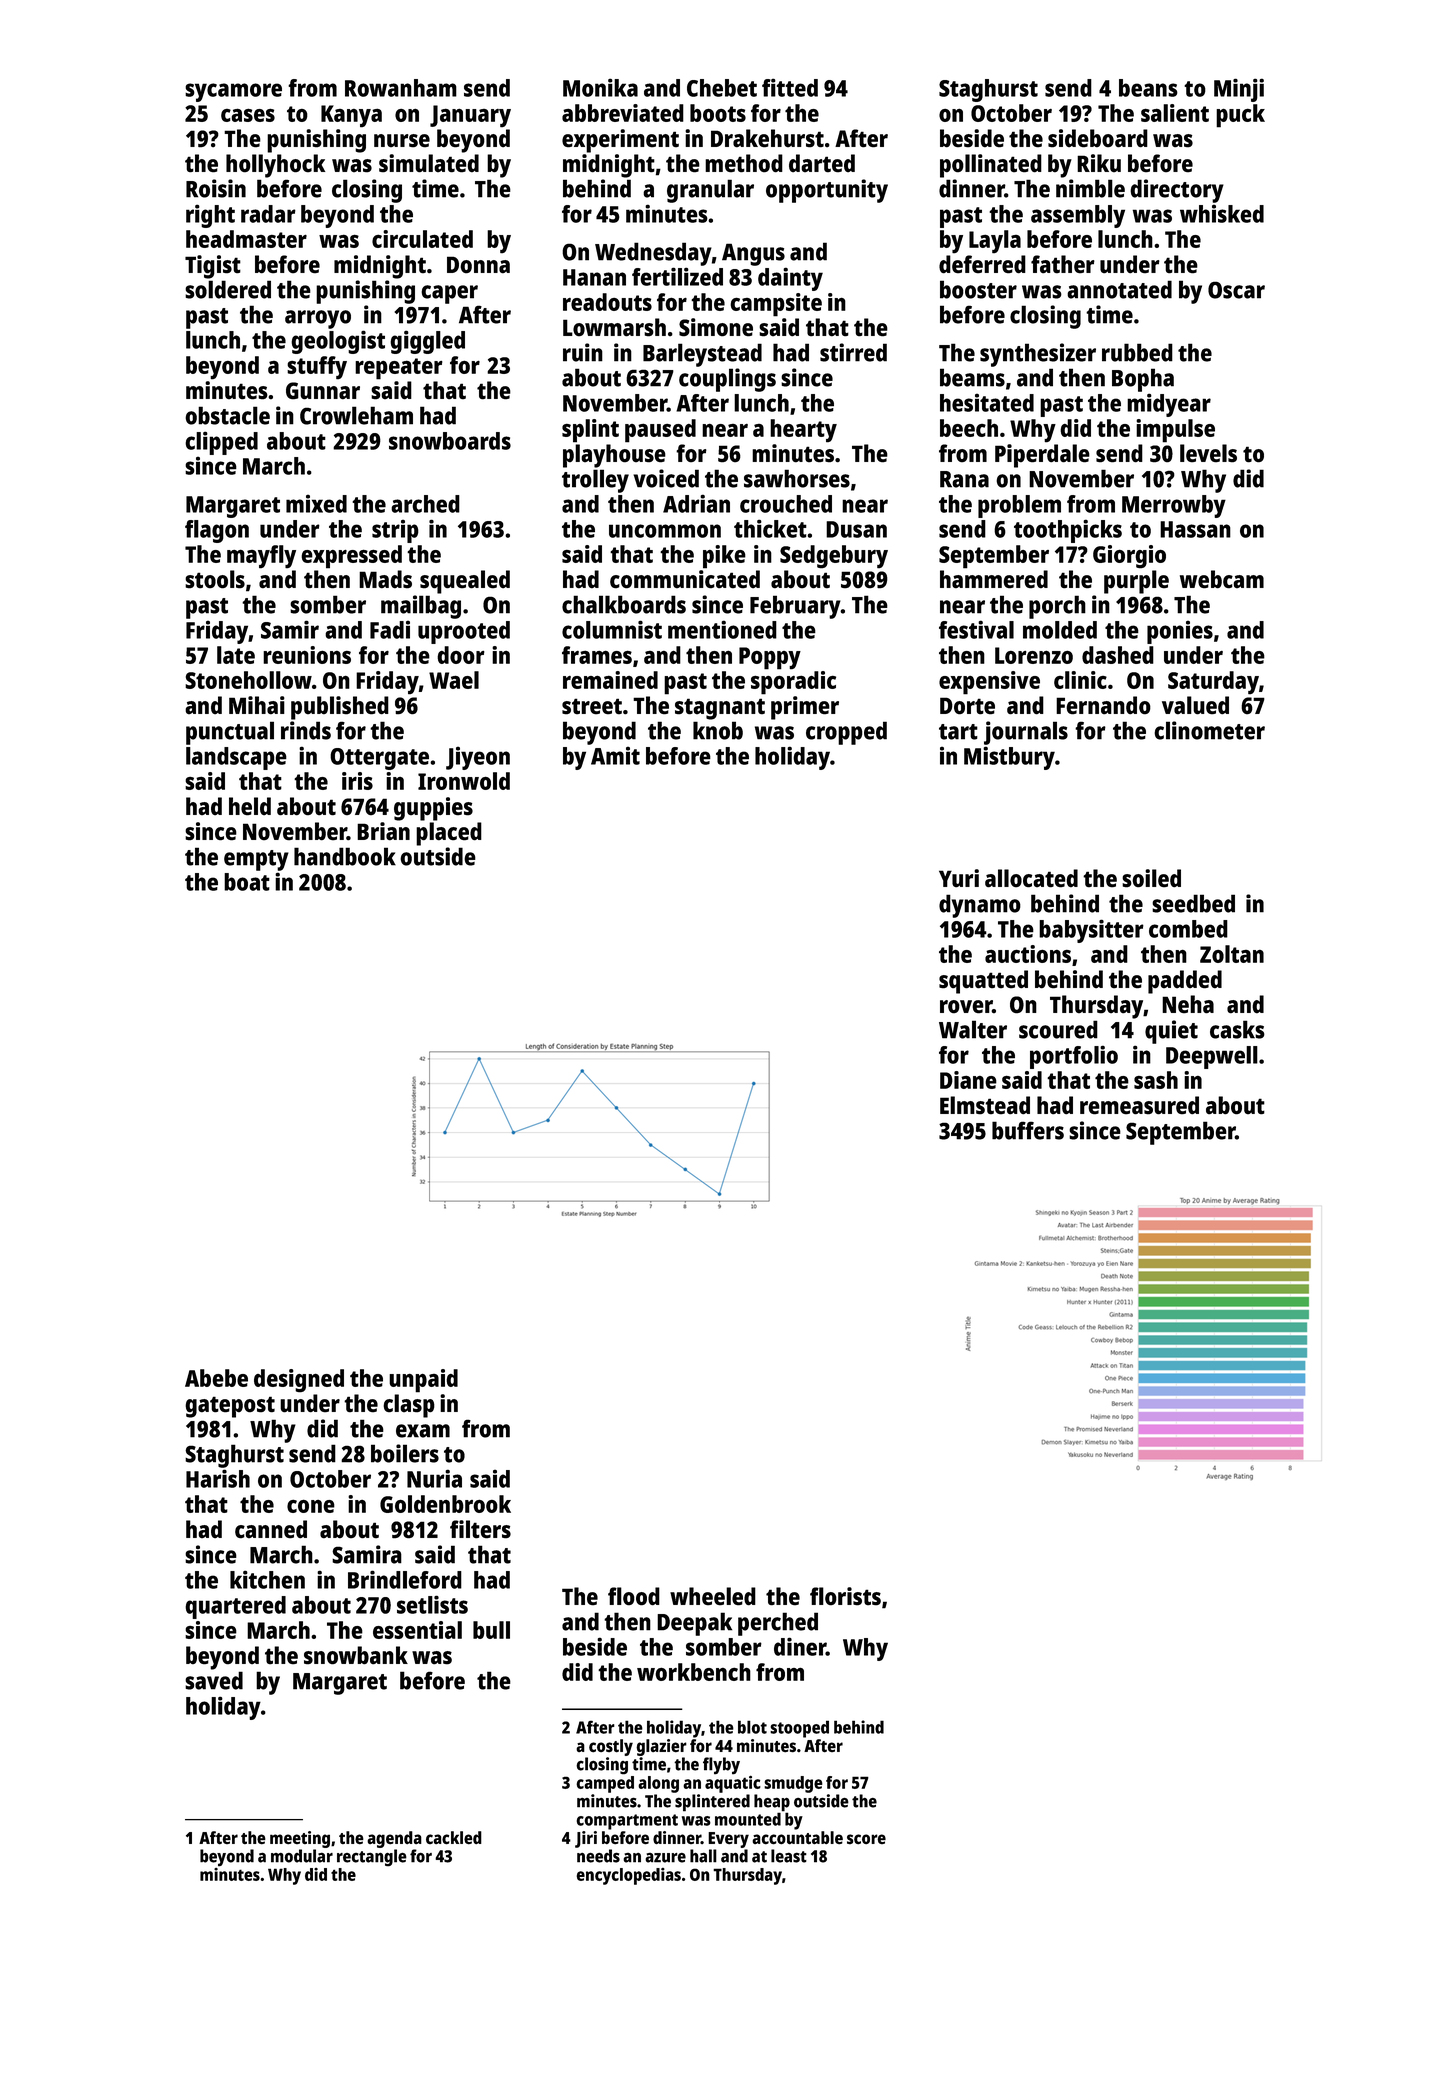  I want to click on babysitter, so click(1091, 931).
